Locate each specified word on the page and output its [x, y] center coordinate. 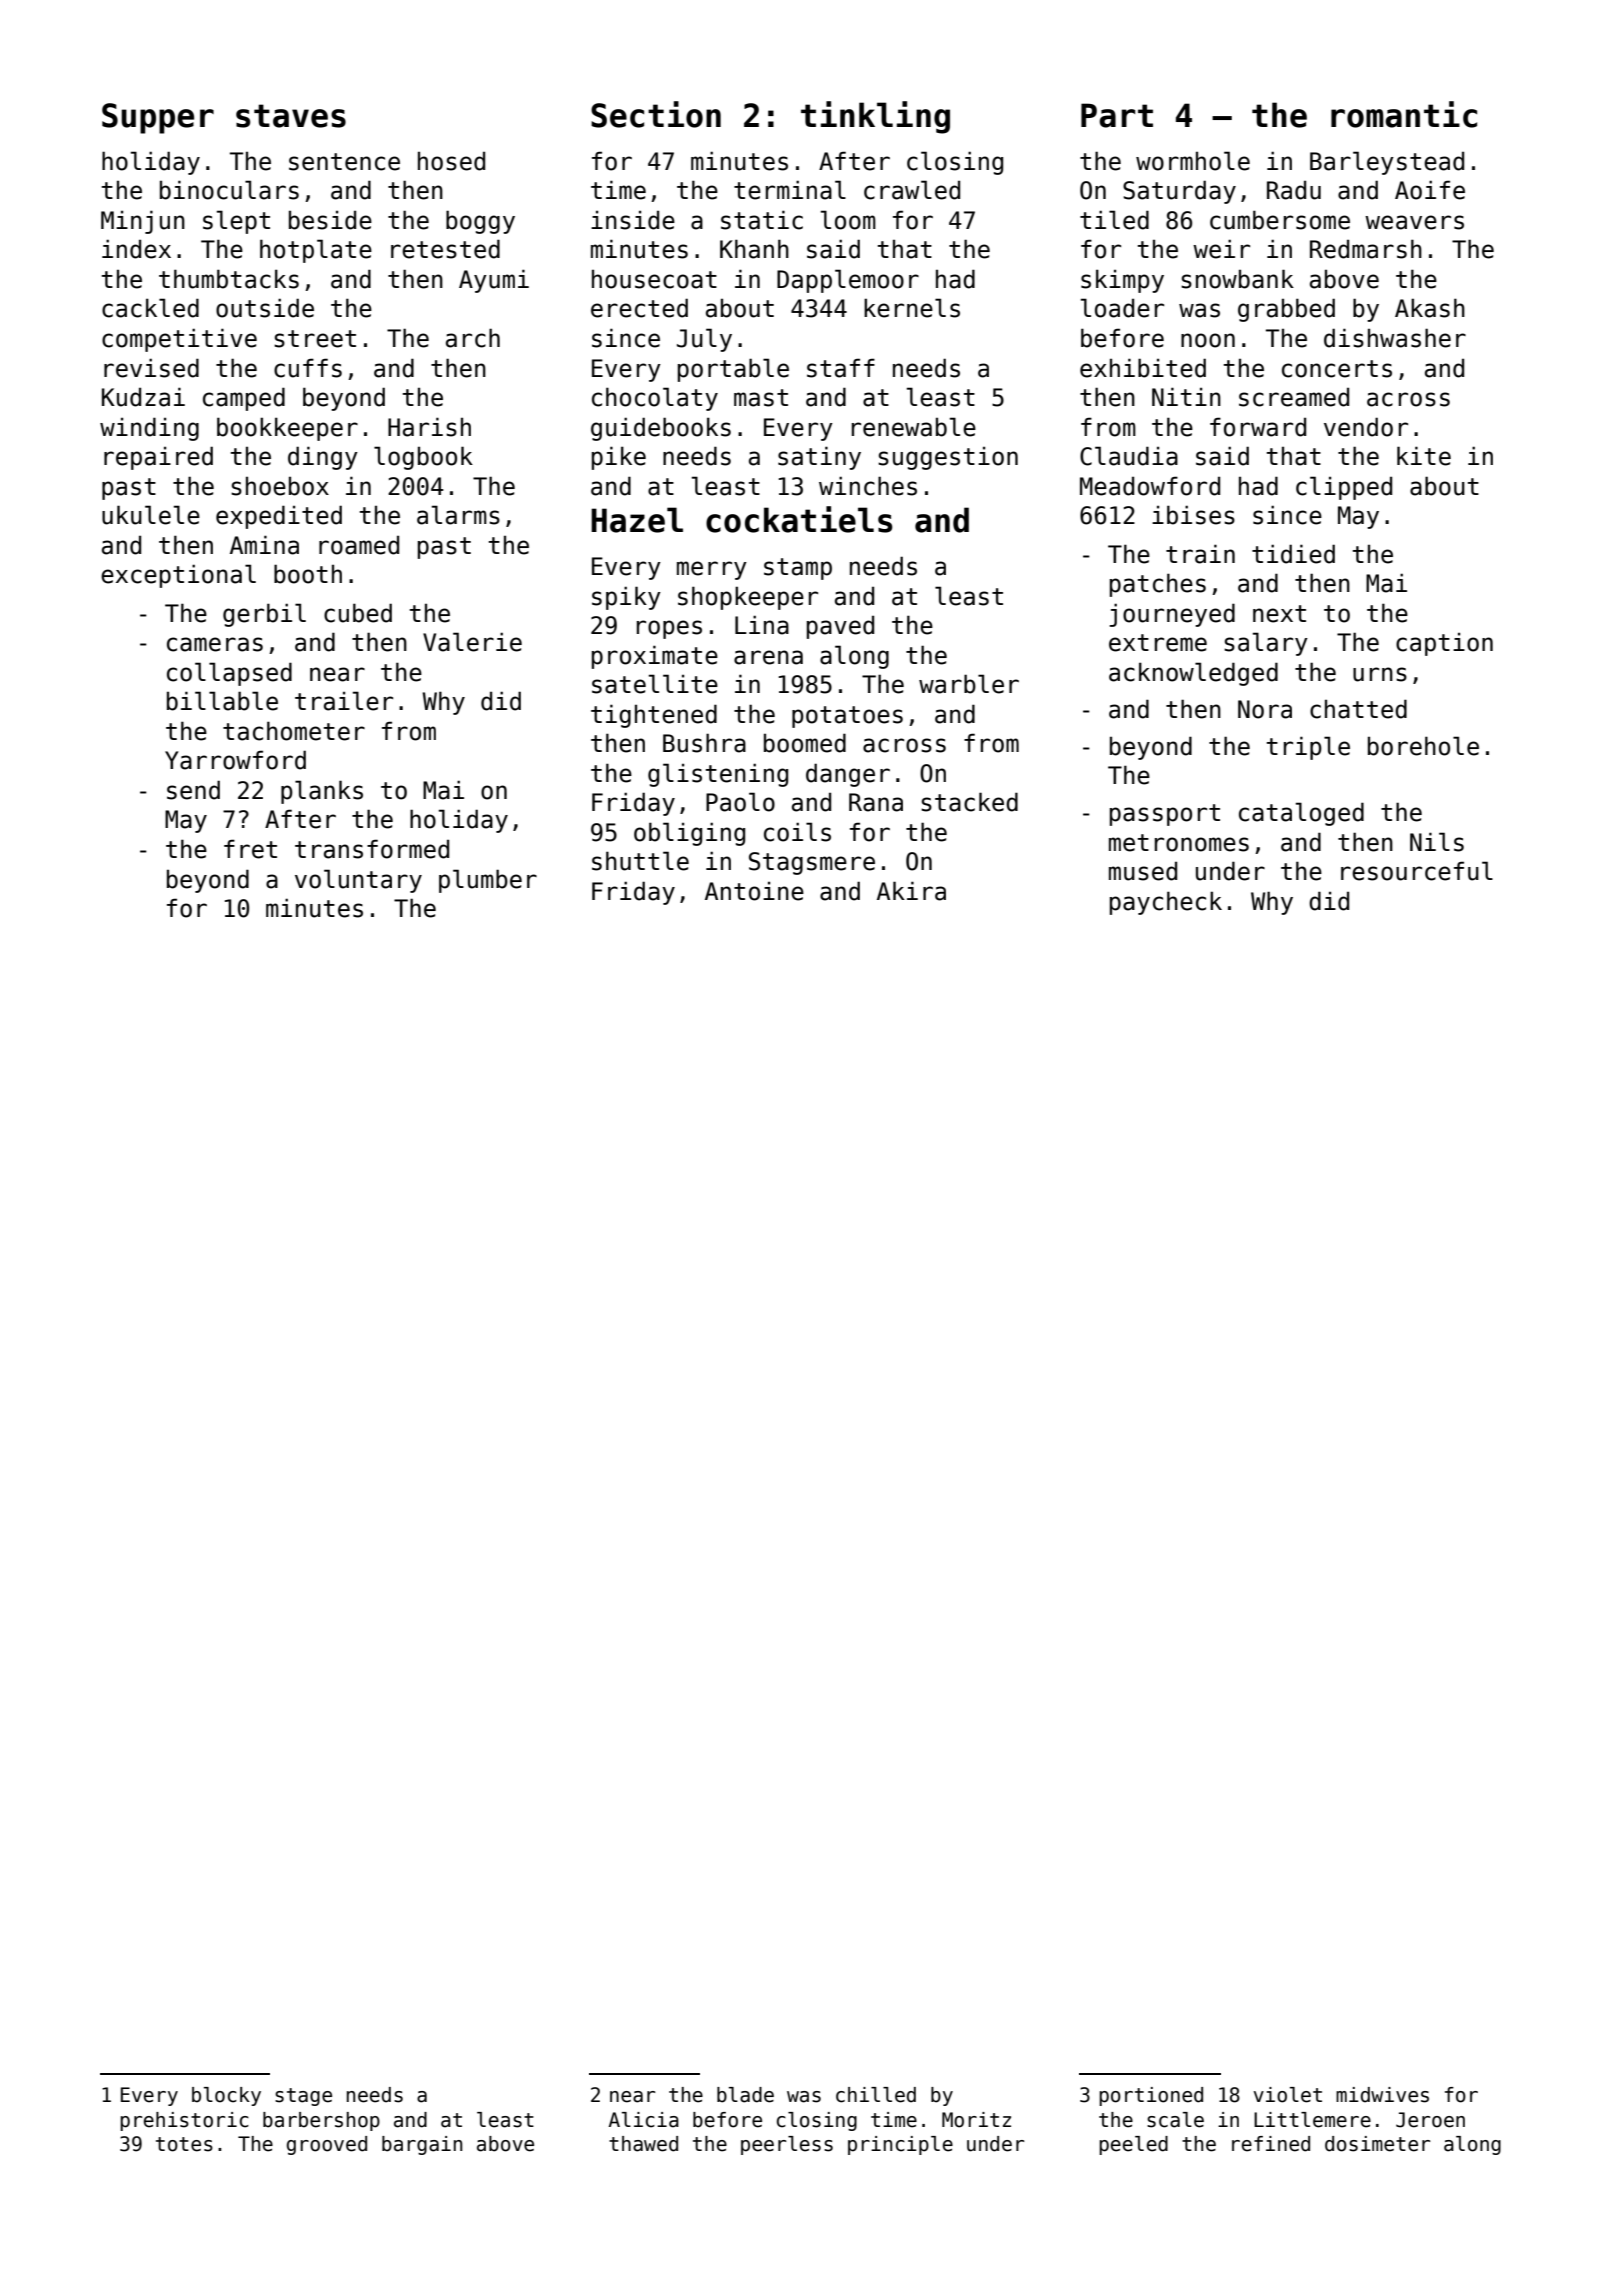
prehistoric [184, 2121]
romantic [1404, 114]
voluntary [358, 881]
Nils [1437, 842]
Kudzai [143, 397]
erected [639, 308]
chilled [876, 2095]
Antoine [754, 891]
